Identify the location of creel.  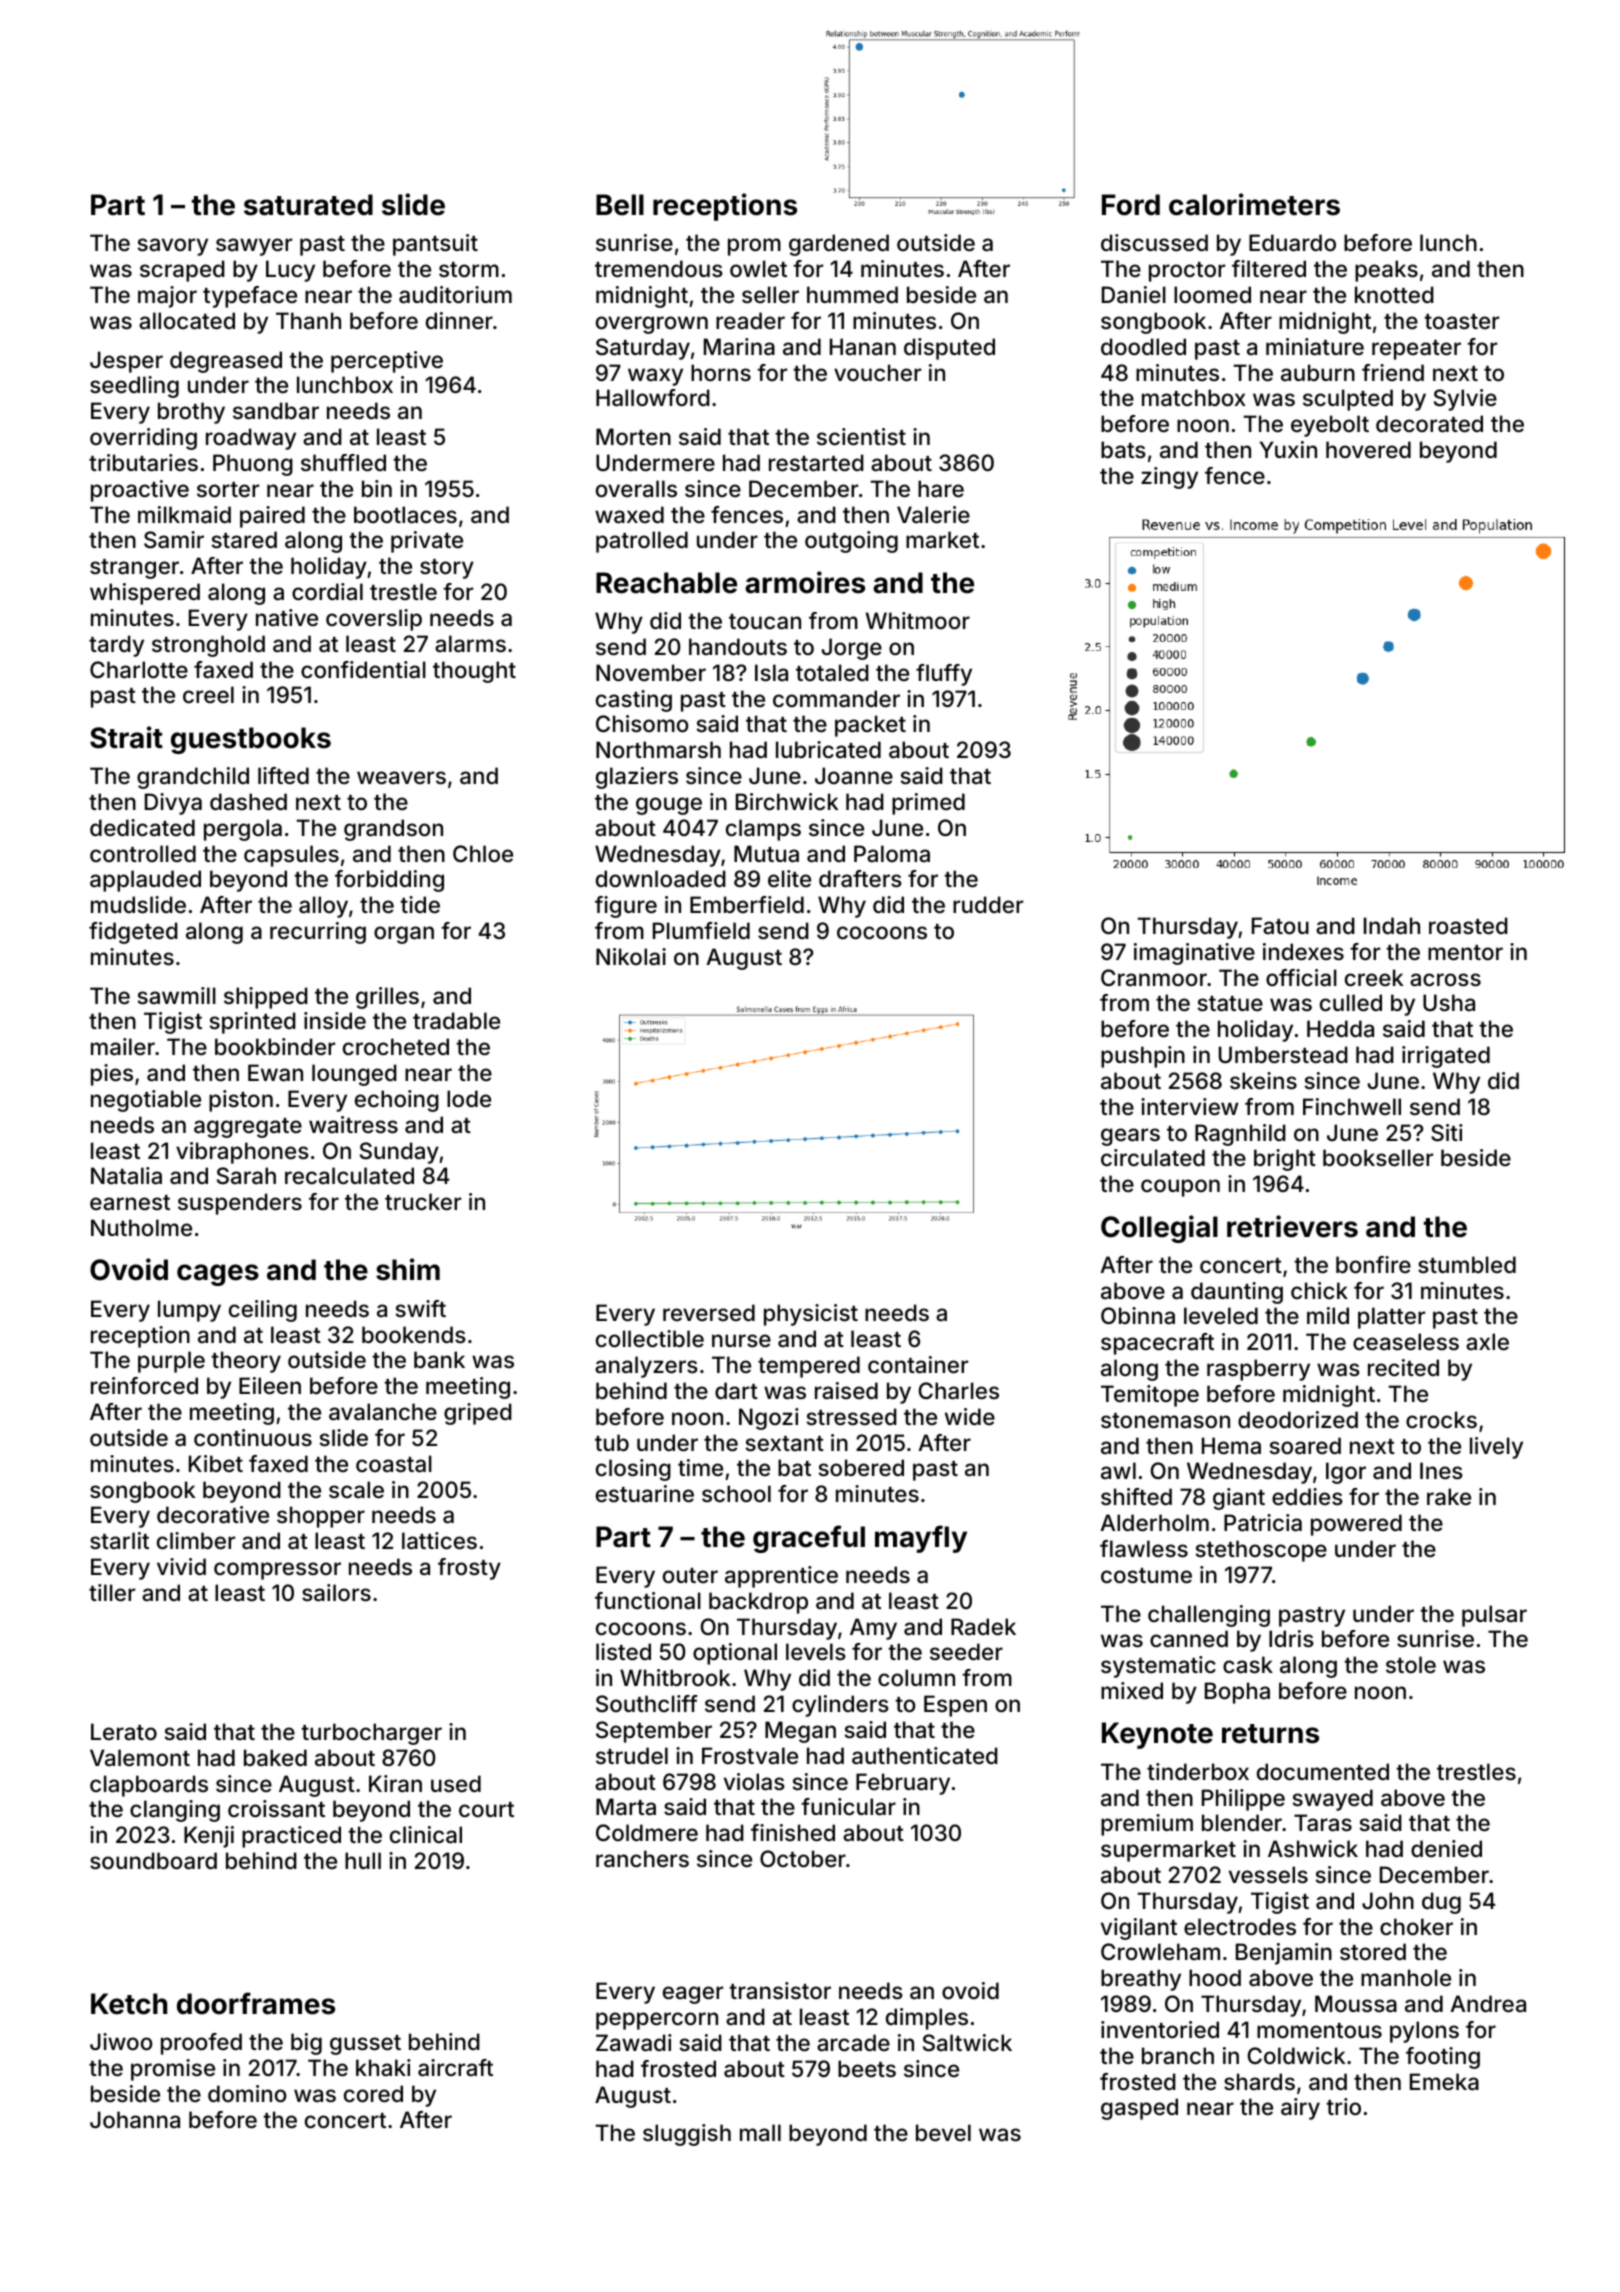
(208, 694).
